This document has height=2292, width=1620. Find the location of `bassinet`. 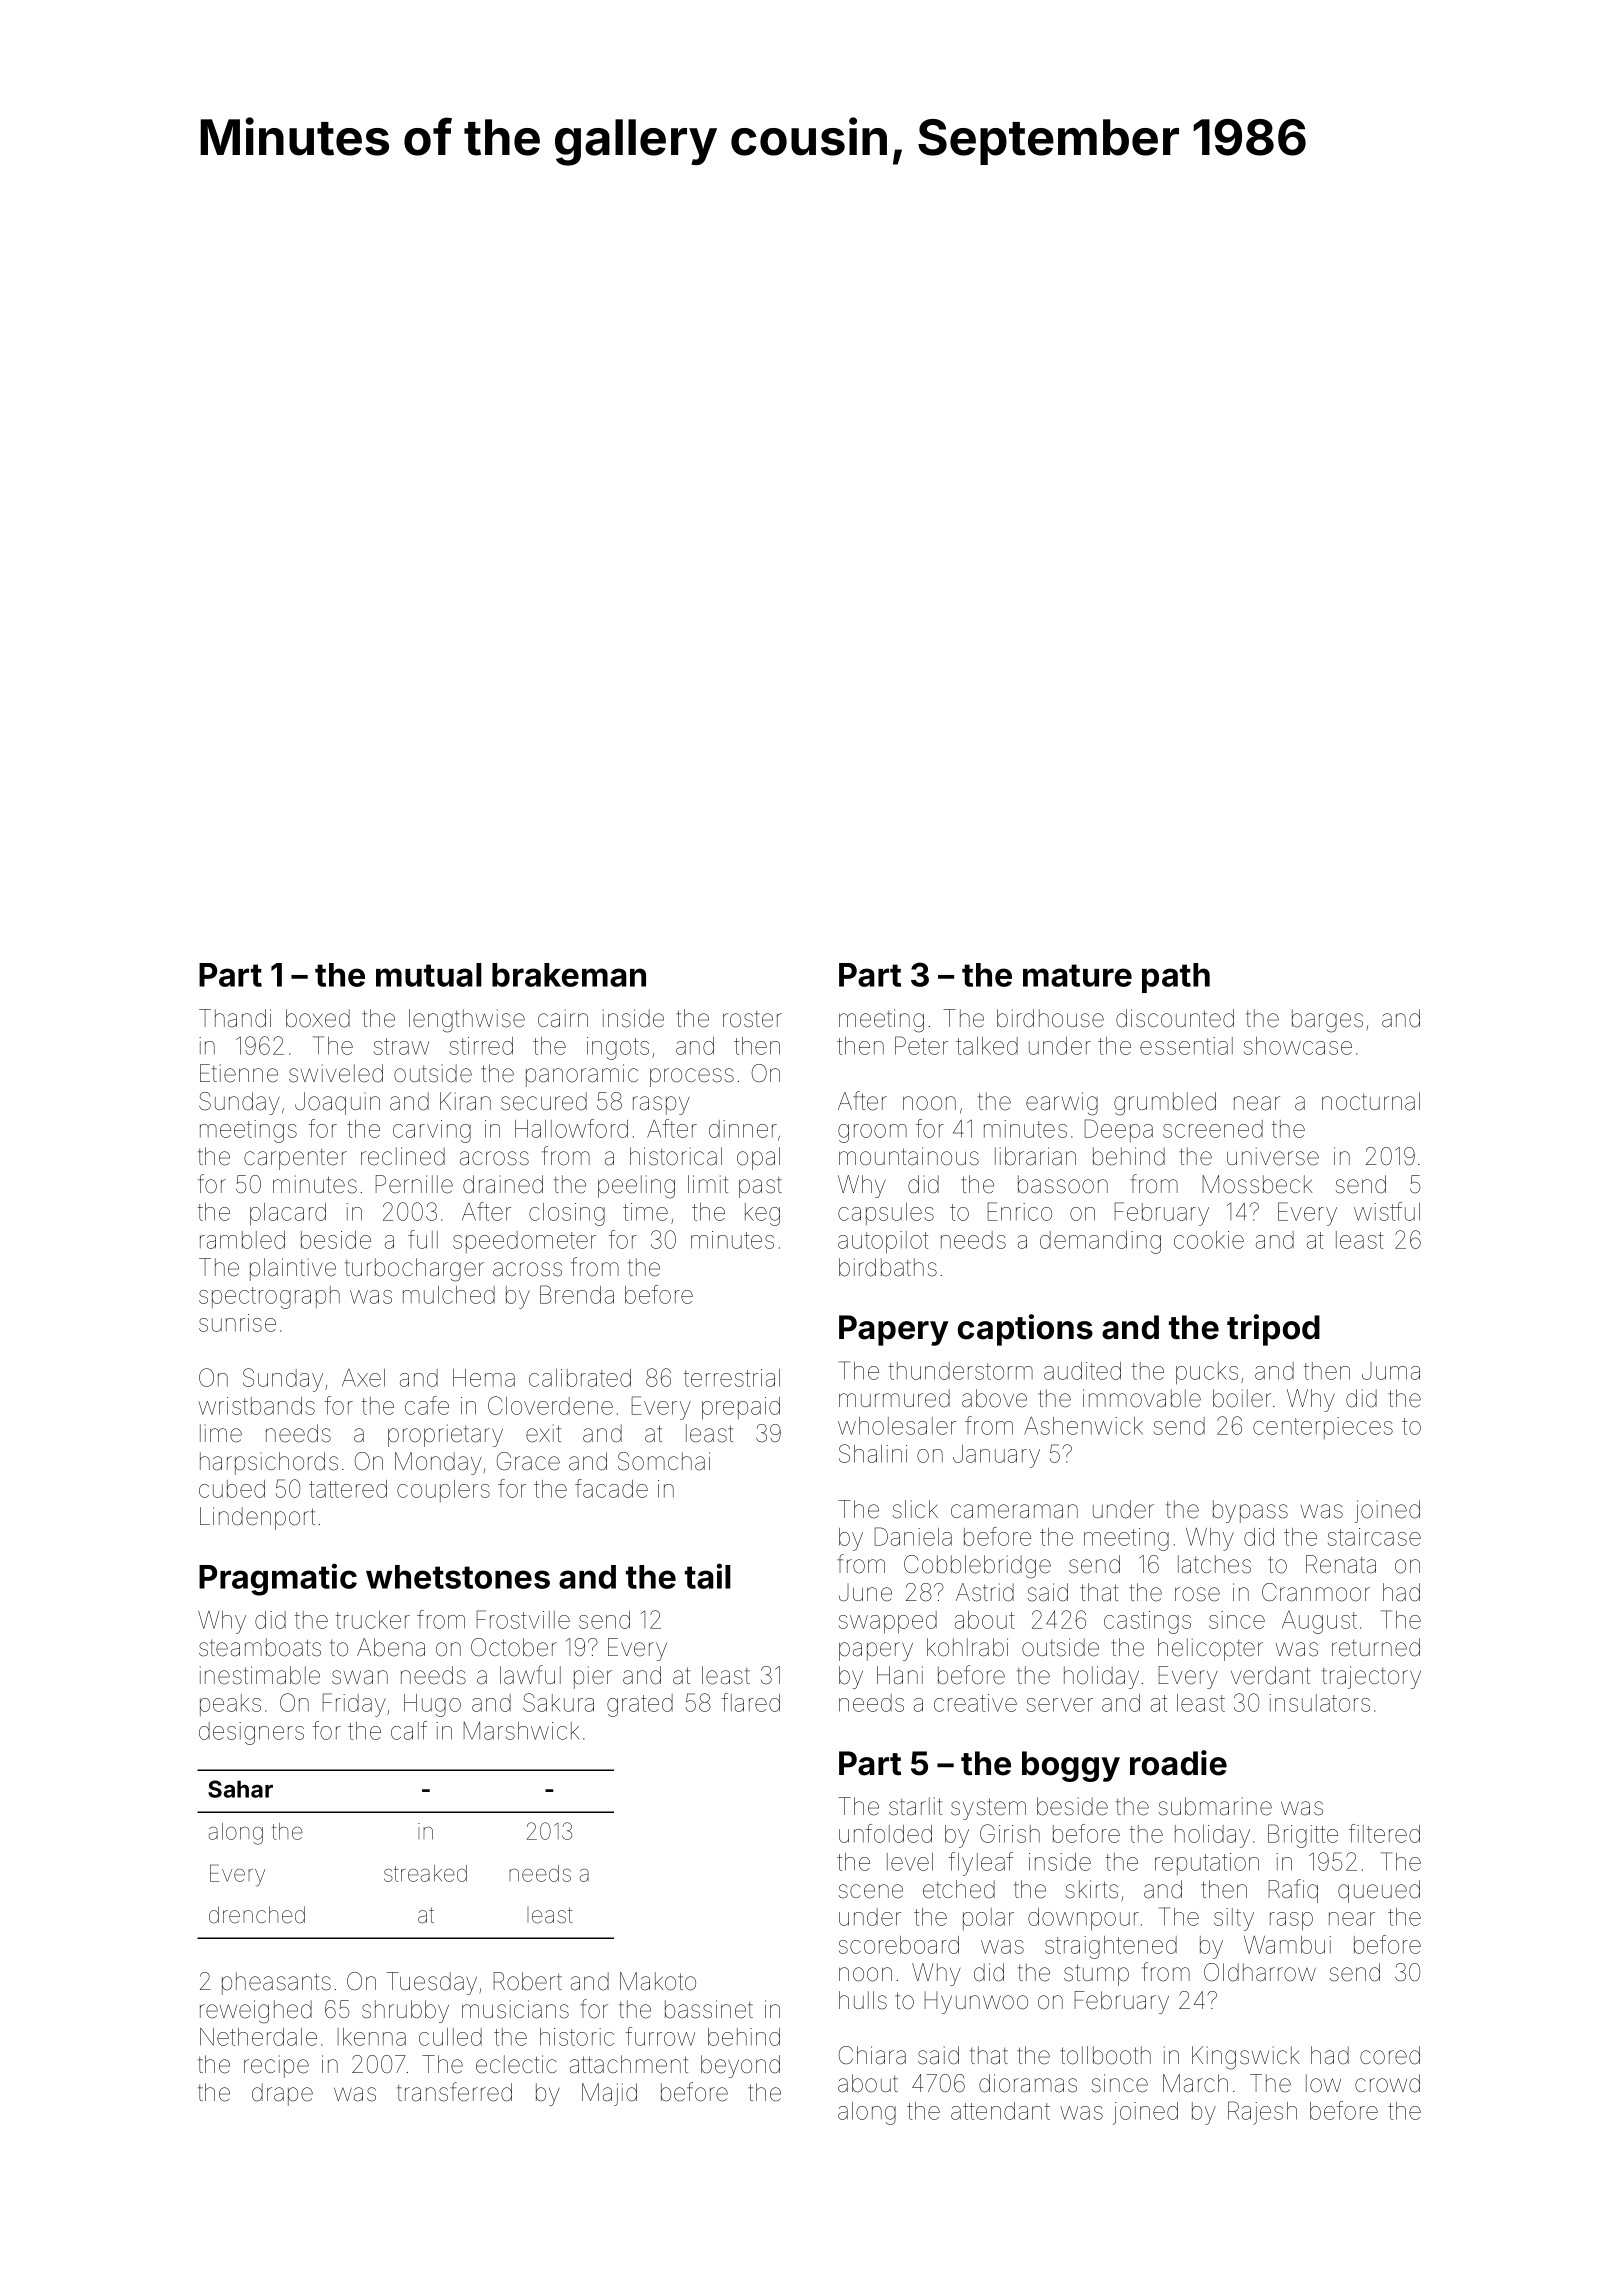

bassinet is located at coordinates (709, 2009).
